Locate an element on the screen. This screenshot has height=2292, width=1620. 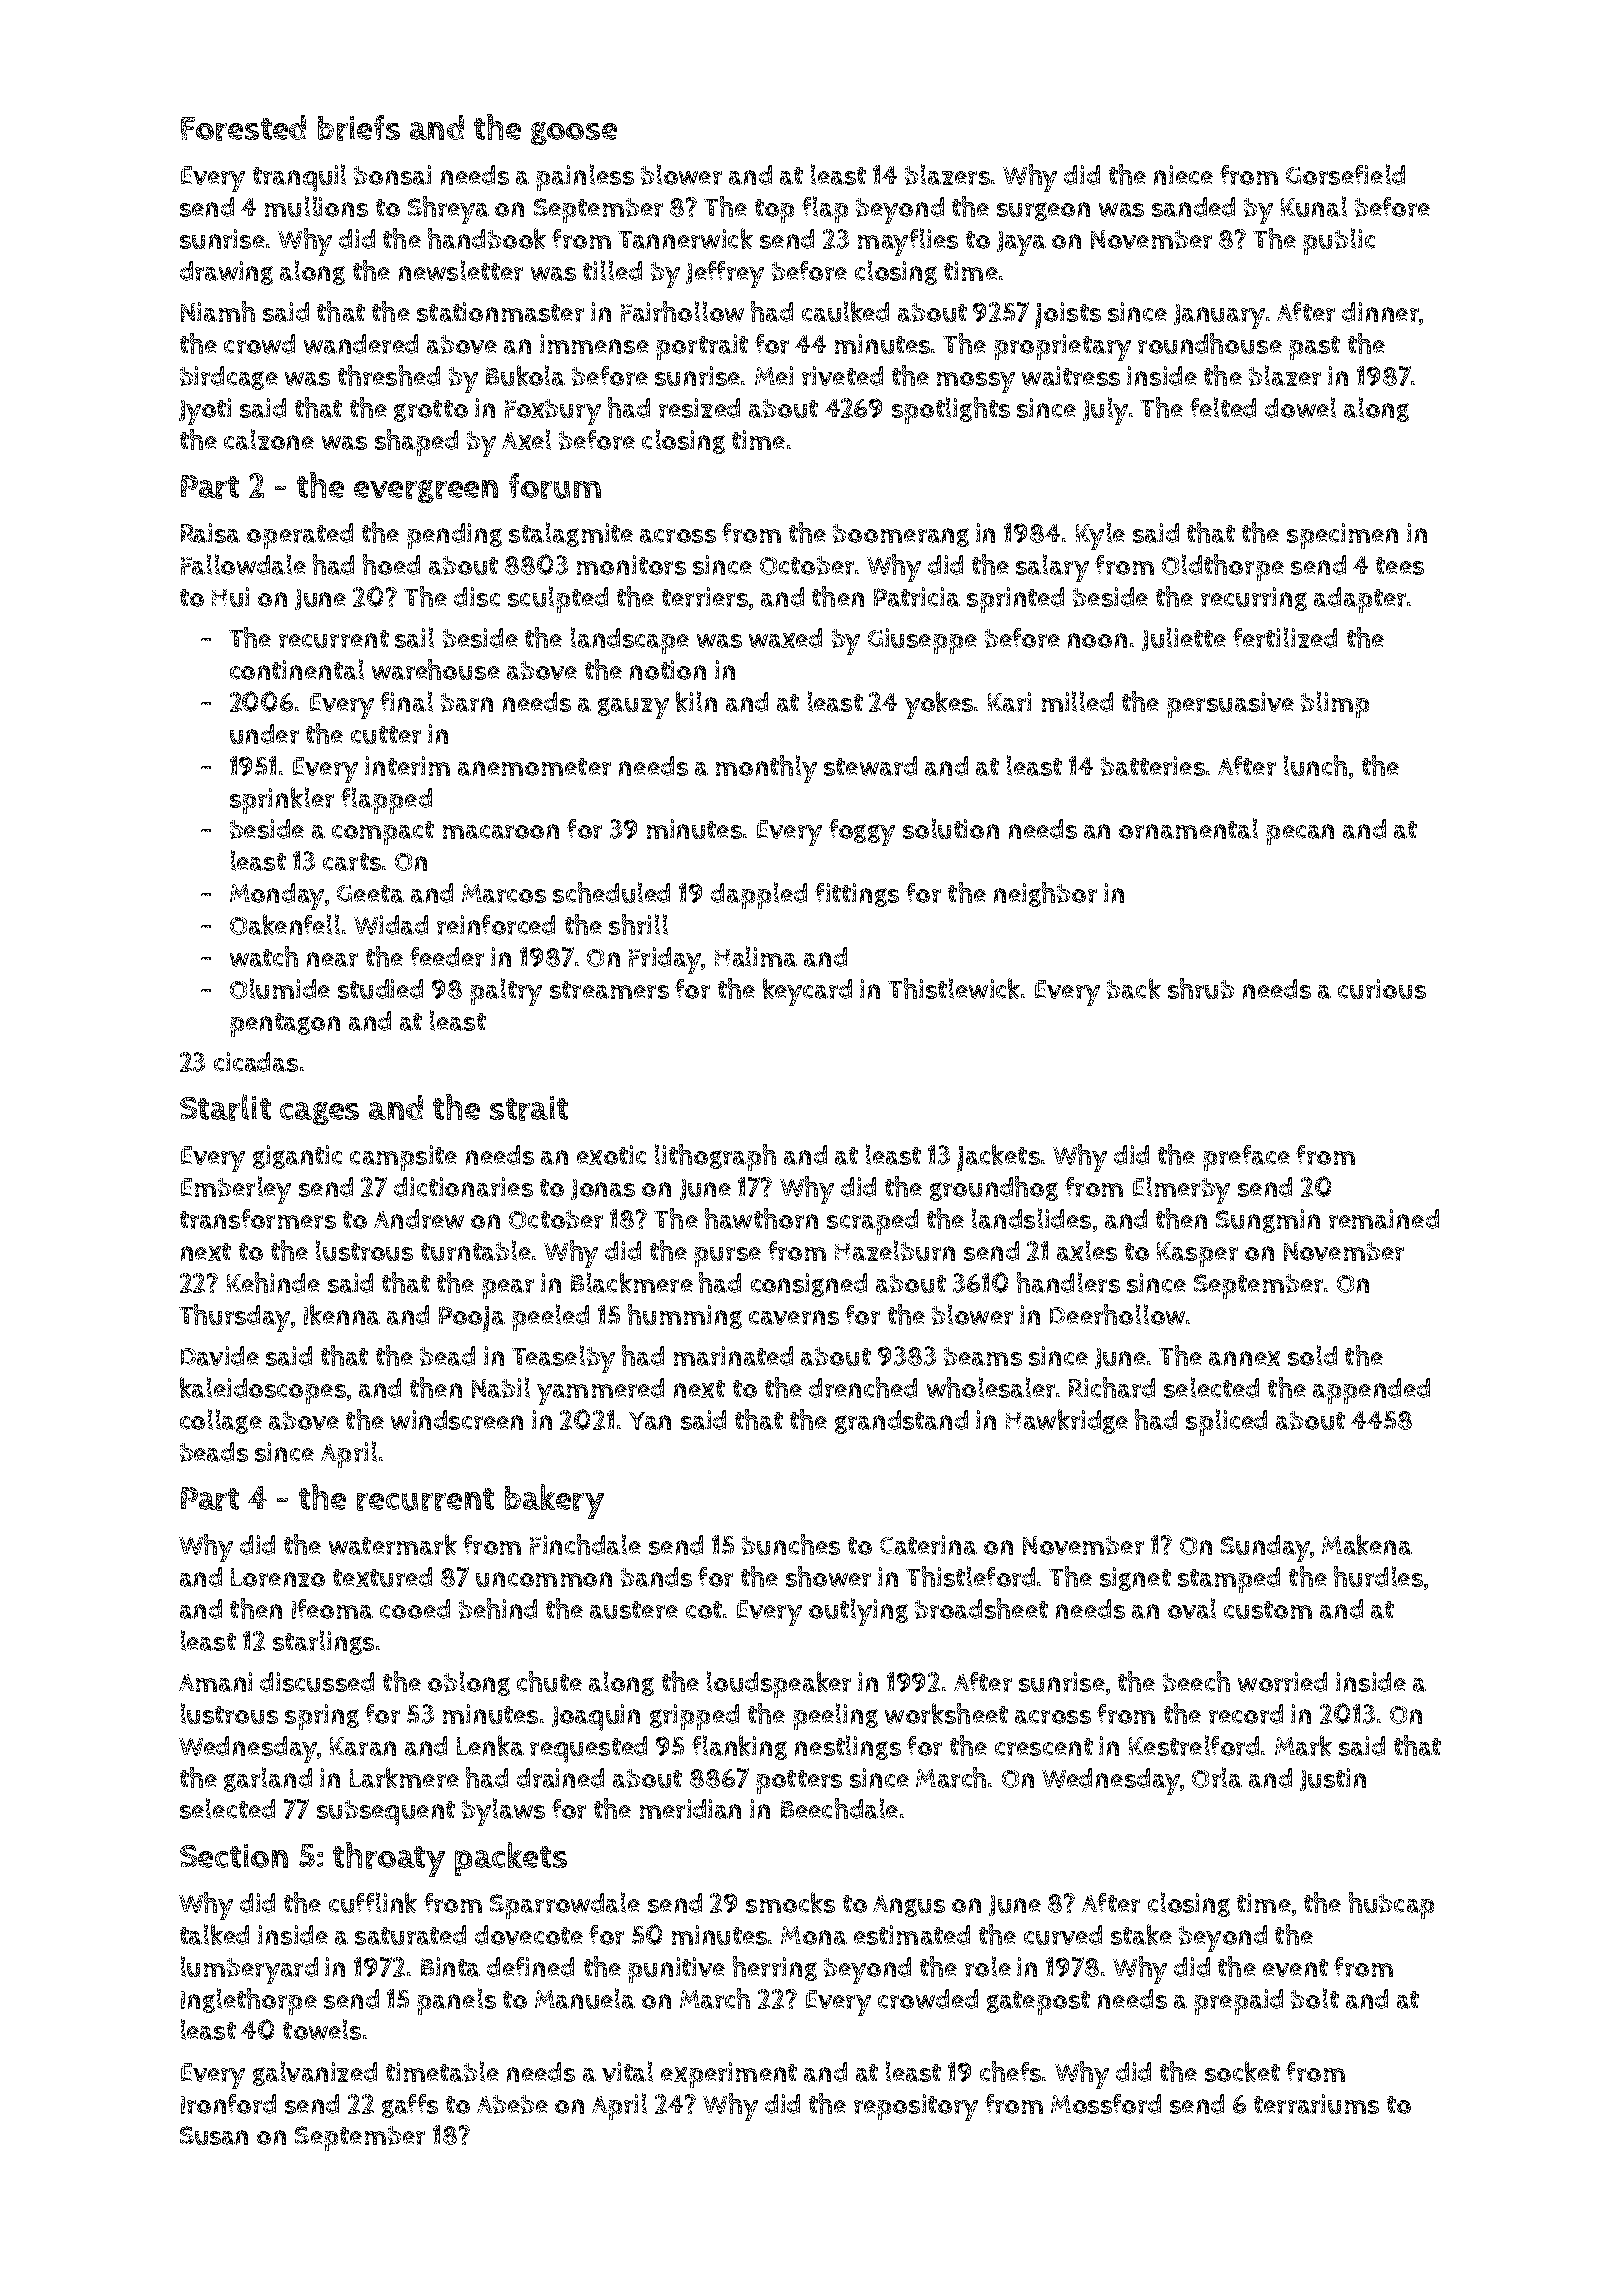
Karan is located at coordinates (363, 1746).
